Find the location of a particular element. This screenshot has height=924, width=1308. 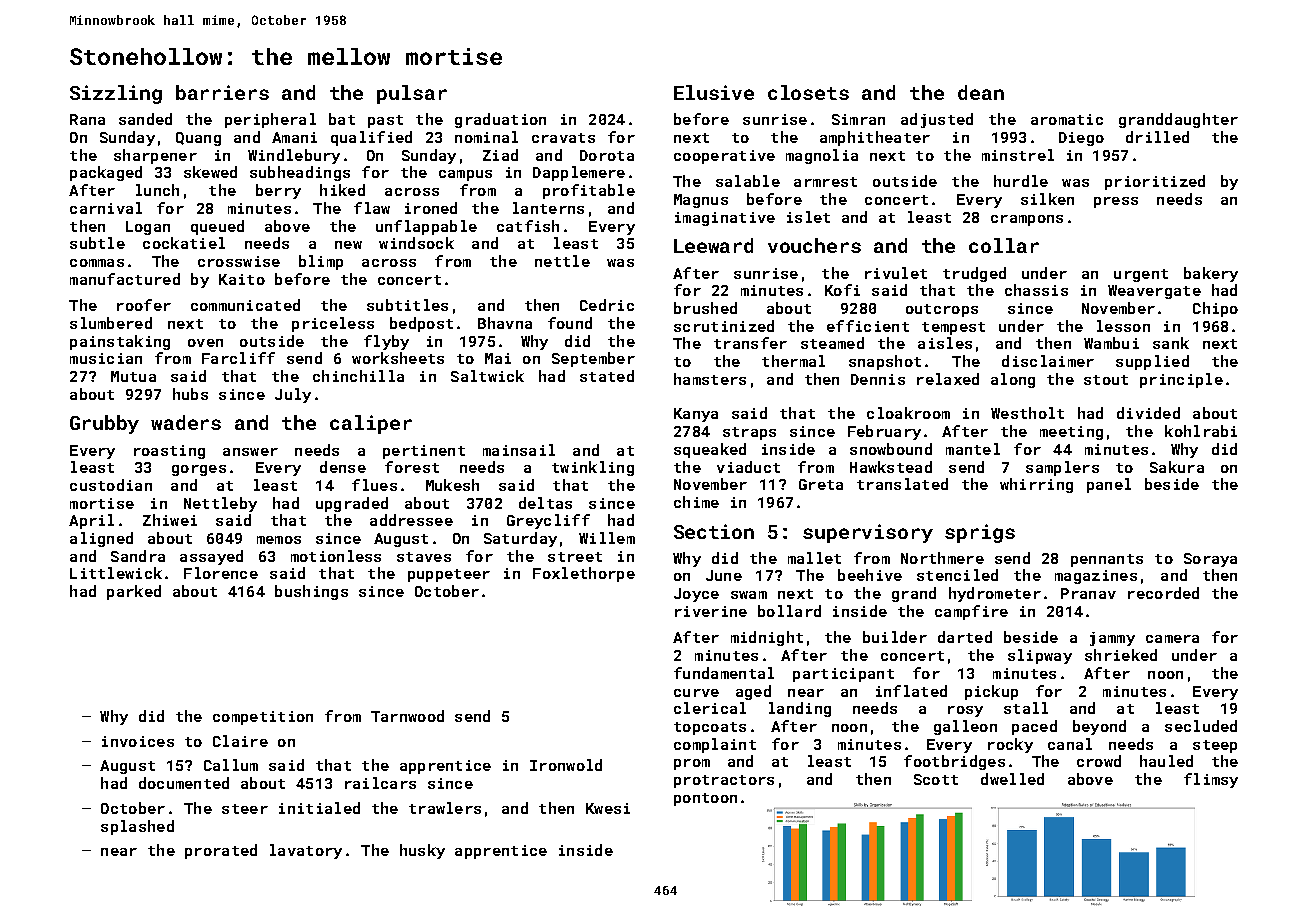

transfer is located at coordinates (750, 343).
